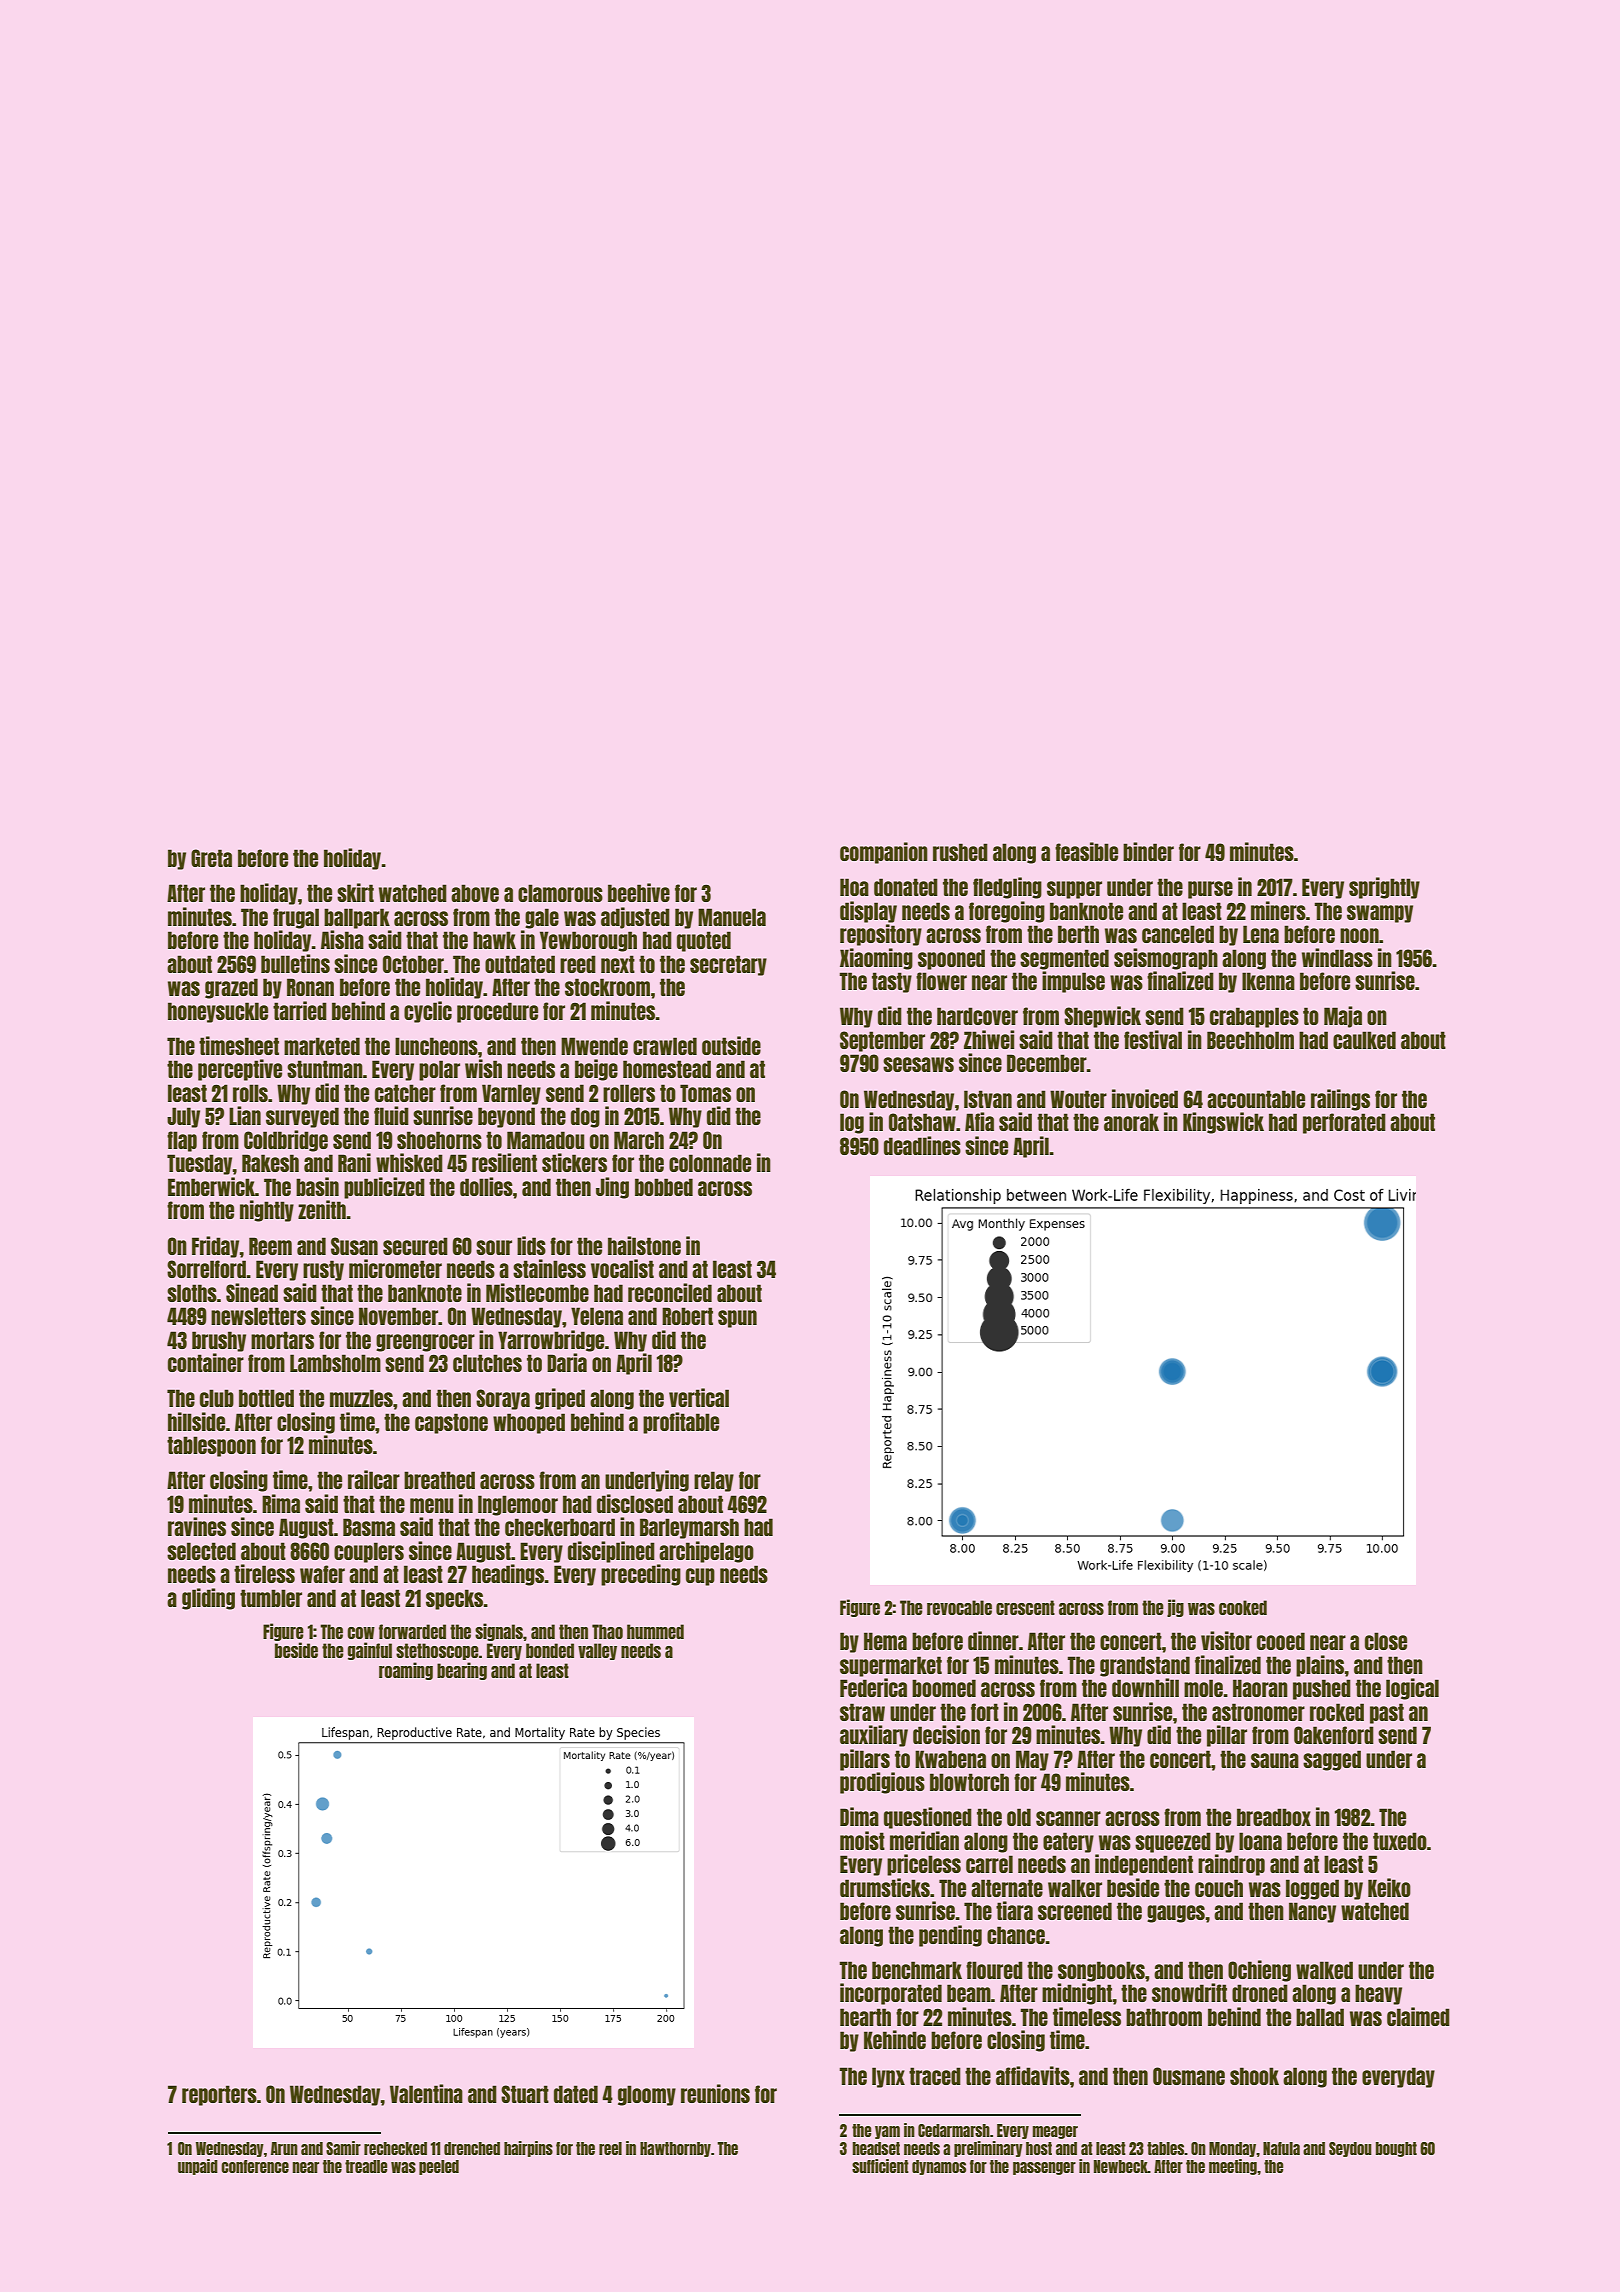 The width and height of the image is (1620, 2292). I want to click on dollies, so click(486, 1186).
